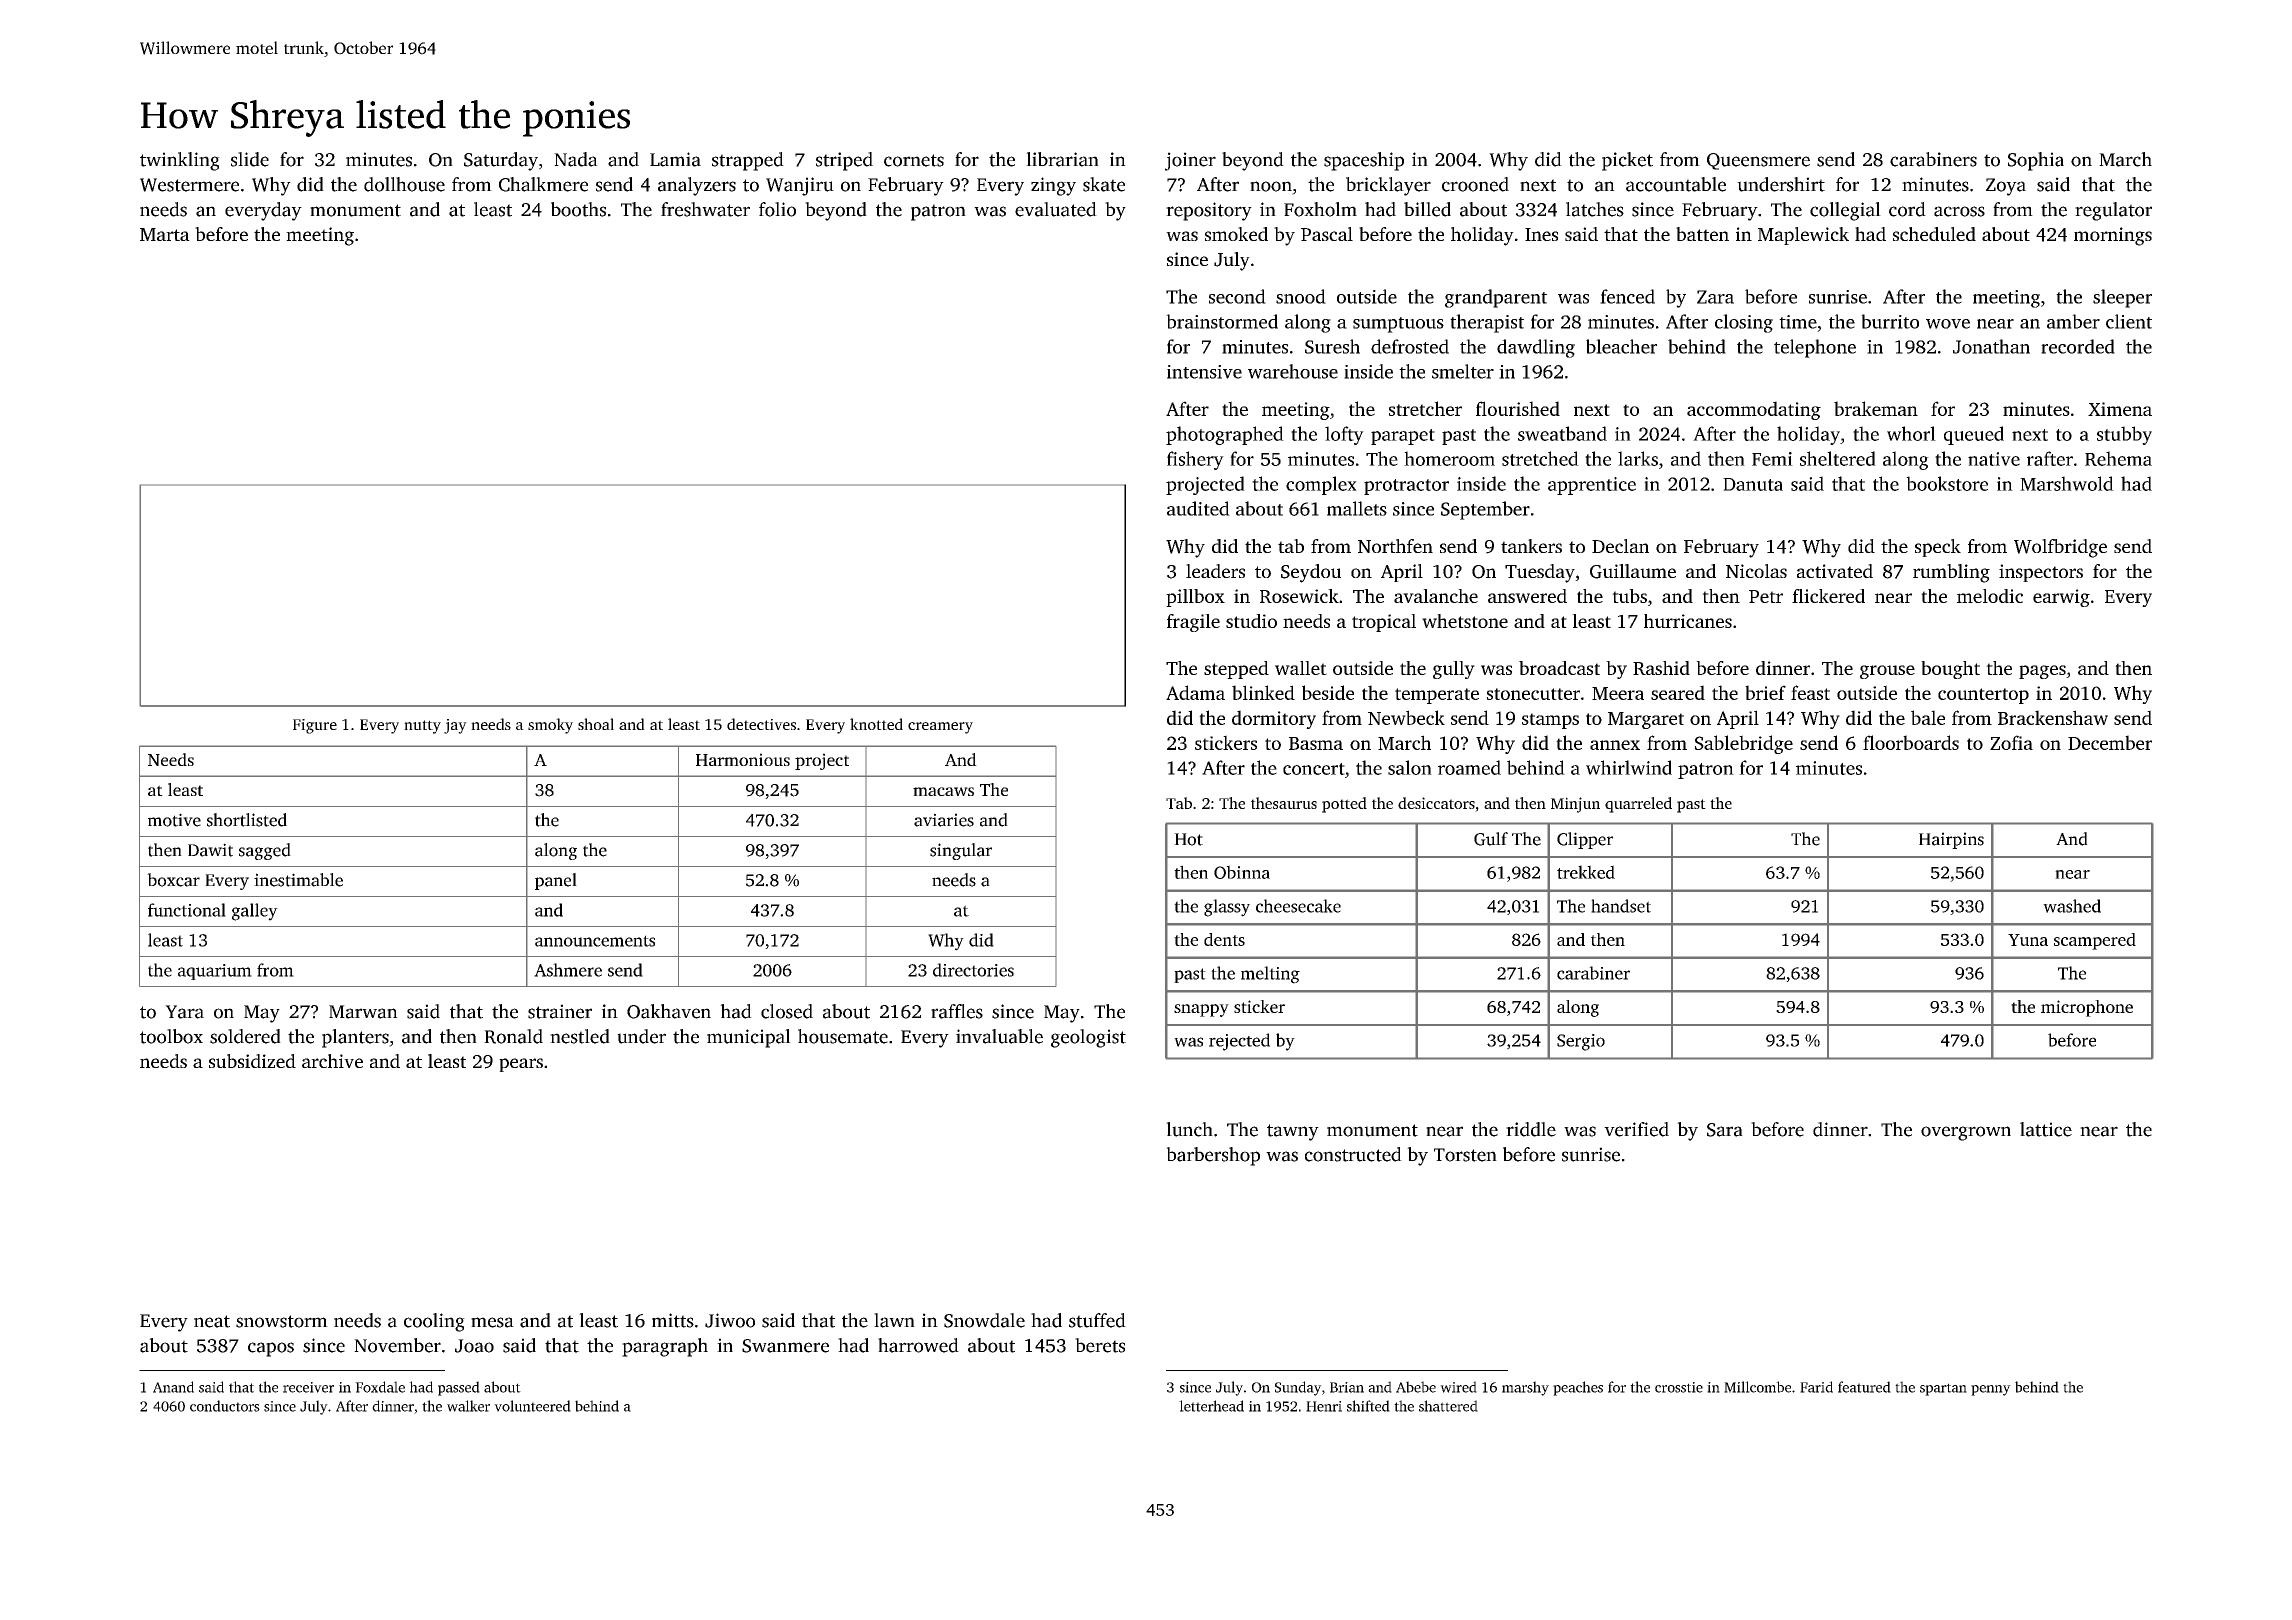  I want to click on audited, so click(1198, 508).
